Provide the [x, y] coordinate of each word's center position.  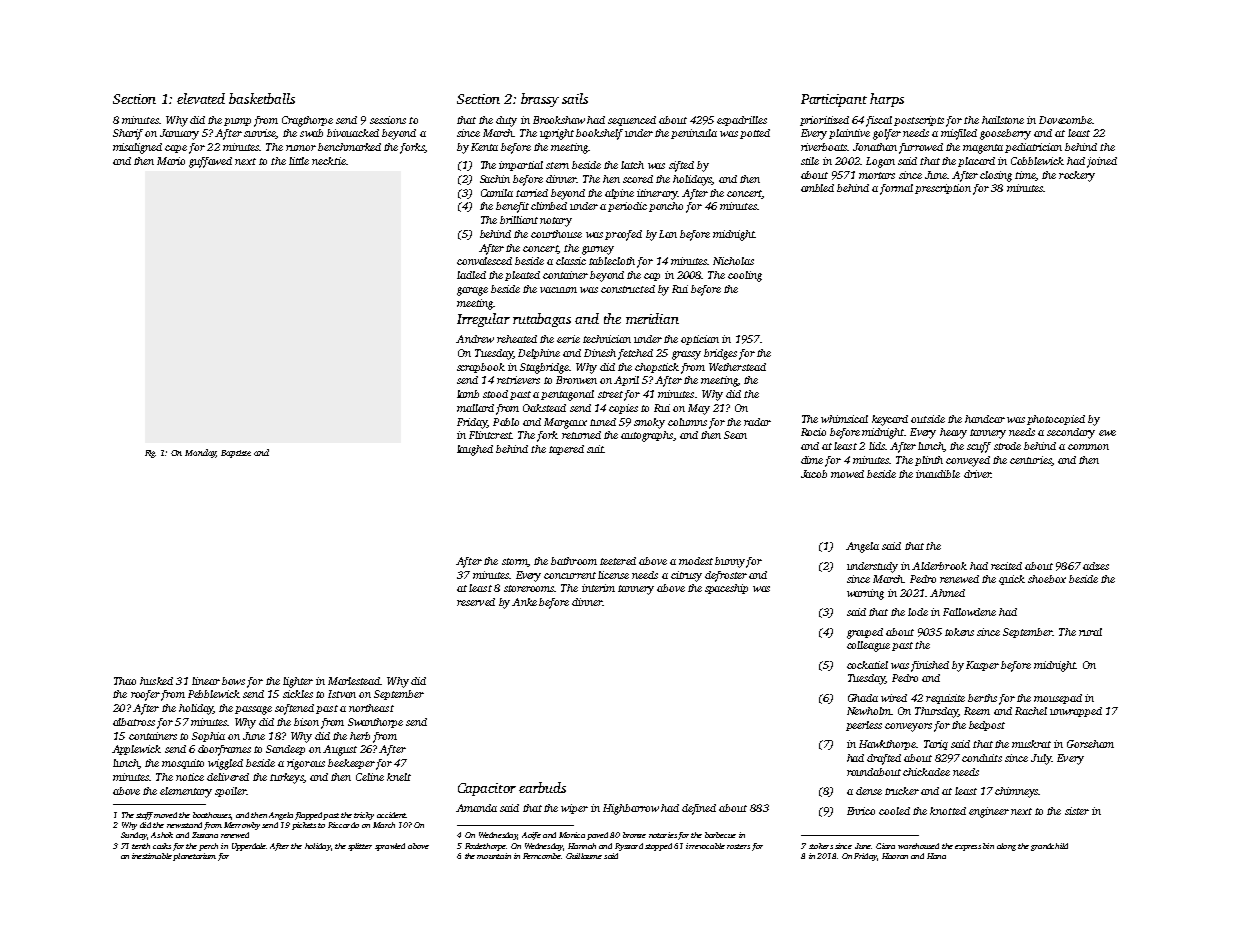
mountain [494, 856]
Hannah [582, 846]
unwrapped [1076, 712]
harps [887, 100]
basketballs [262, 98]
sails [575, 98]
